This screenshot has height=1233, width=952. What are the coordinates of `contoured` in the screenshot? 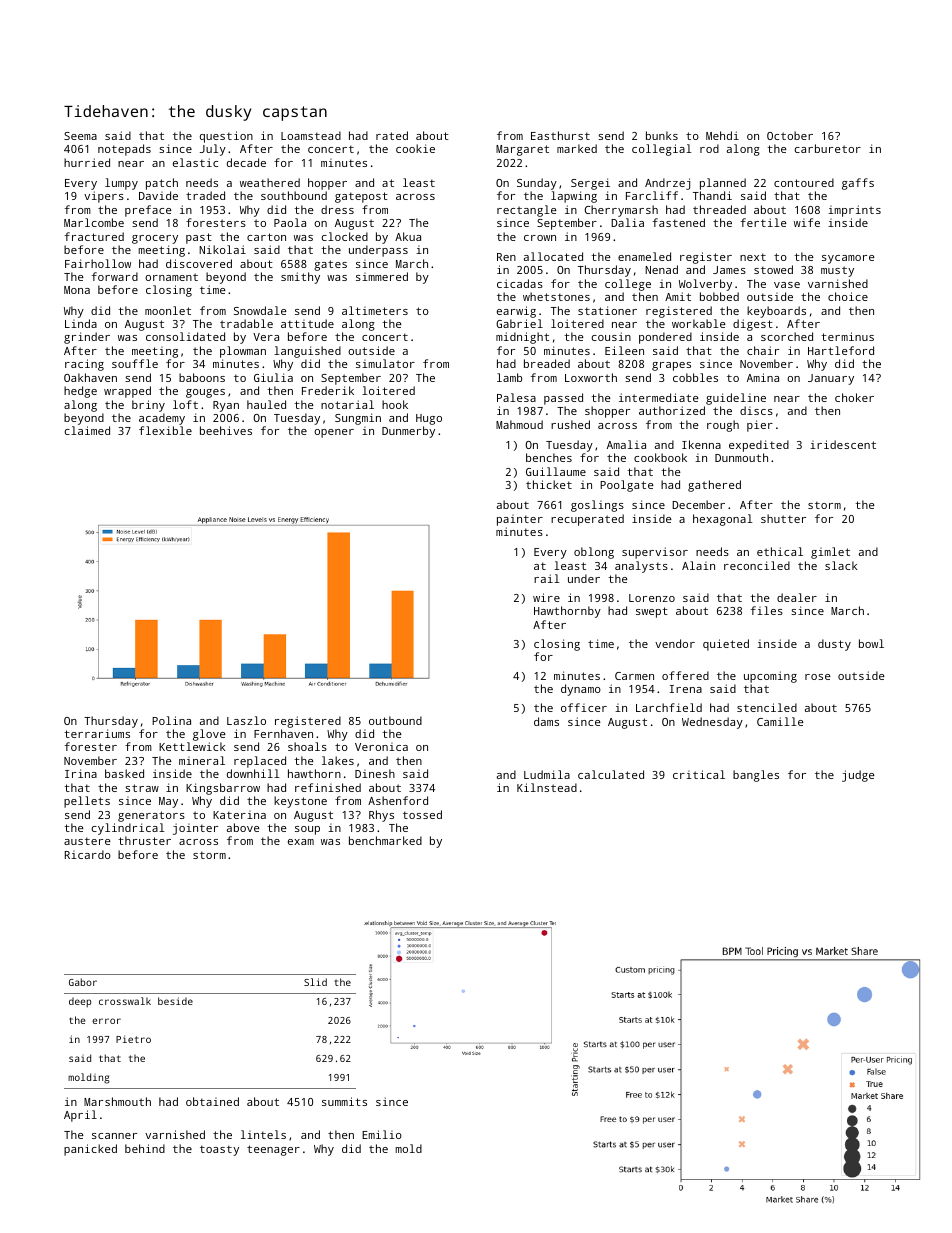 It's located at (804, 182).
